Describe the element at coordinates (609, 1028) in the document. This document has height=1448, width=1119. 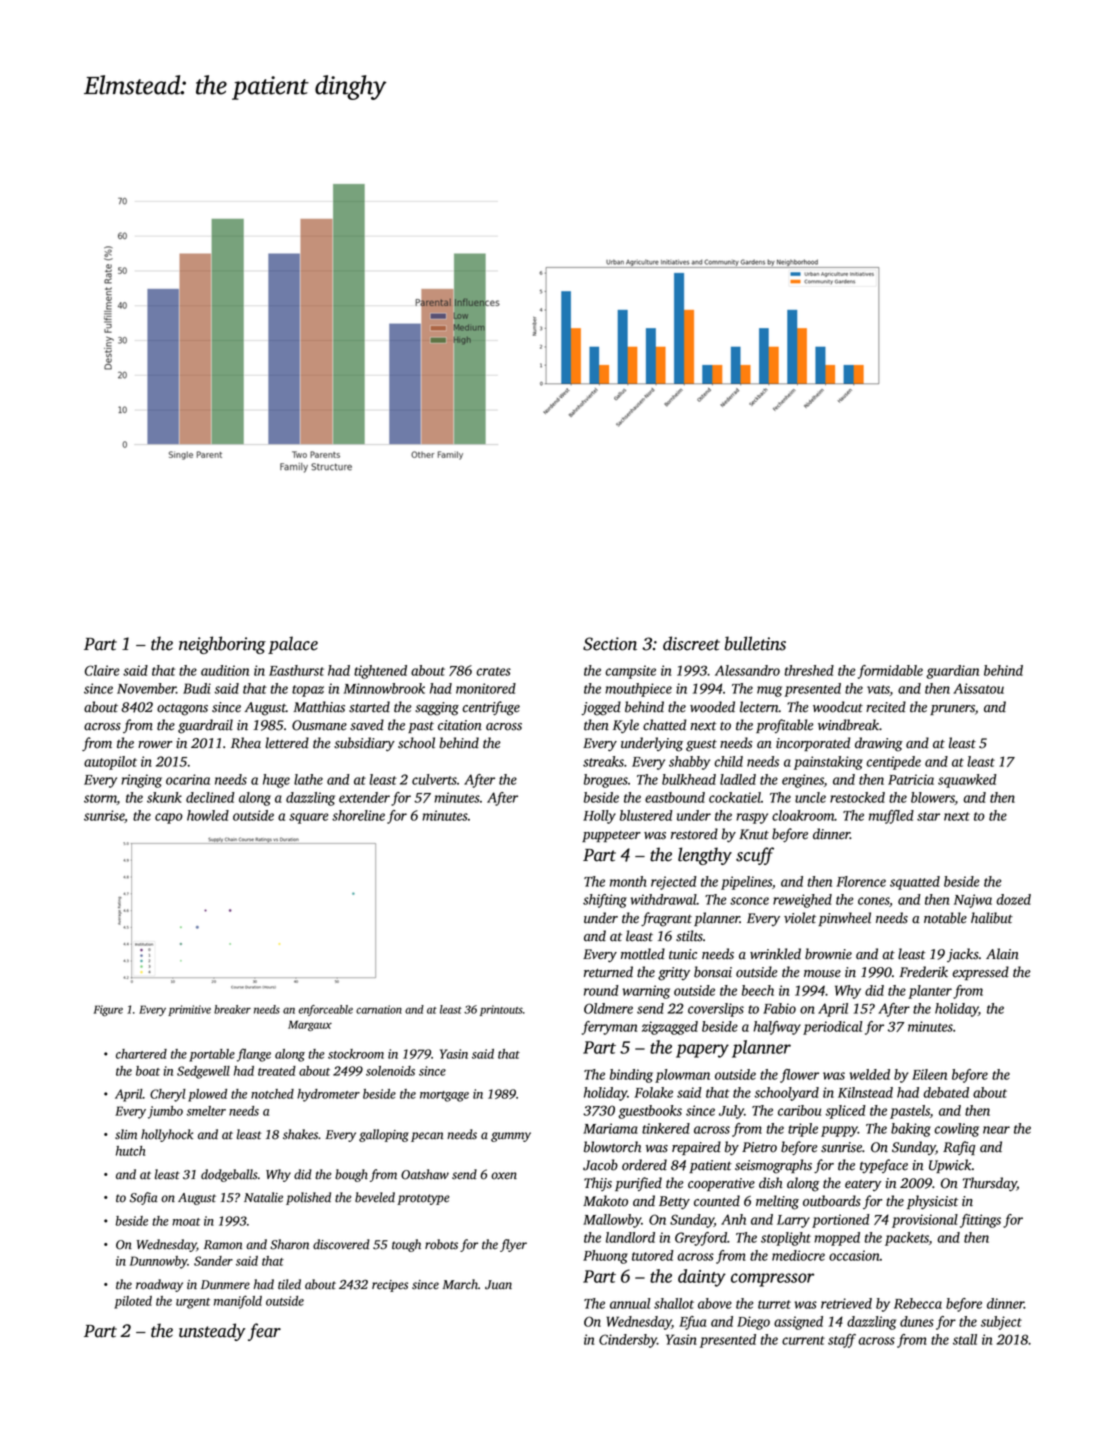
I see `ferryman` at that location.
